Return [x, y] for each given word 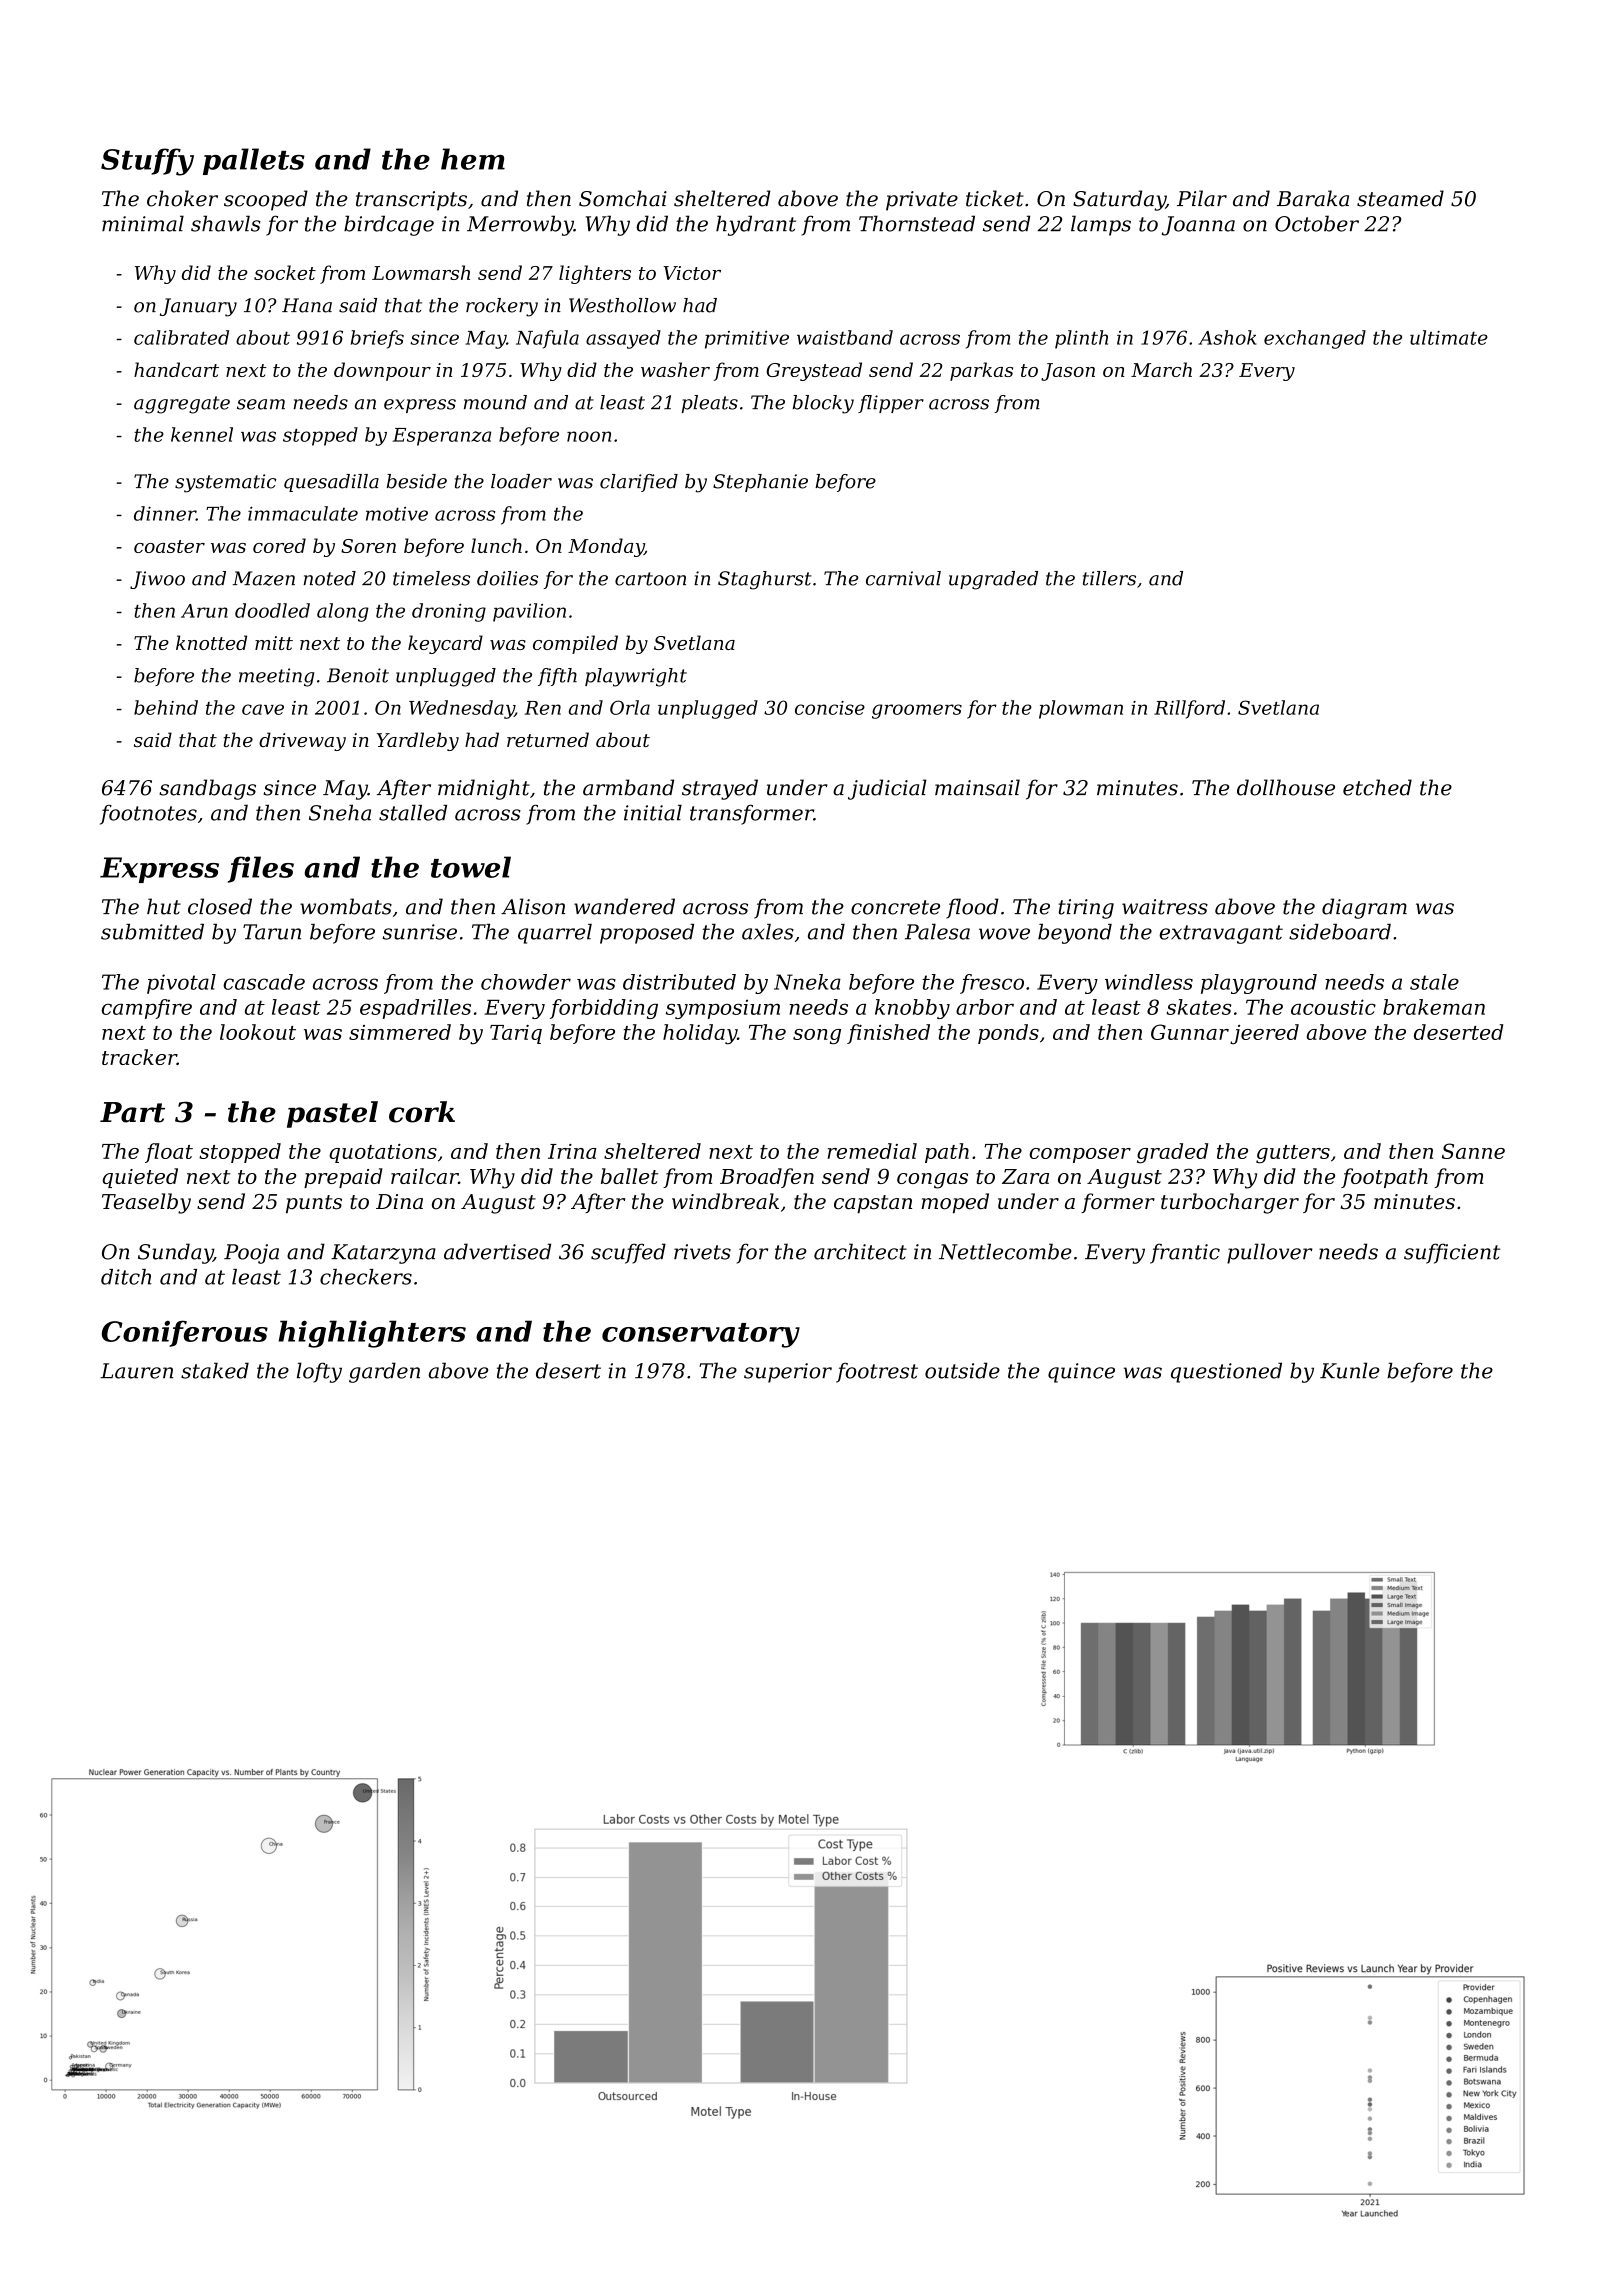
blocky [823, 404]
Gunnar [1190, 1032]
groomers [917, 711]
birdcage [389, 225]
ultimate [1449, 337]
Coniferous [185, 1333]
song [817, 1037]
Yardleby [418, 741]
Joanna [1198, 226]
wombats [346, 906]
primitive [747, 340]
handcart [176, 369]
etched [1377, 787]
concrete [895, 907]
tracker [139, 1057]
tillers [1109, 578]
